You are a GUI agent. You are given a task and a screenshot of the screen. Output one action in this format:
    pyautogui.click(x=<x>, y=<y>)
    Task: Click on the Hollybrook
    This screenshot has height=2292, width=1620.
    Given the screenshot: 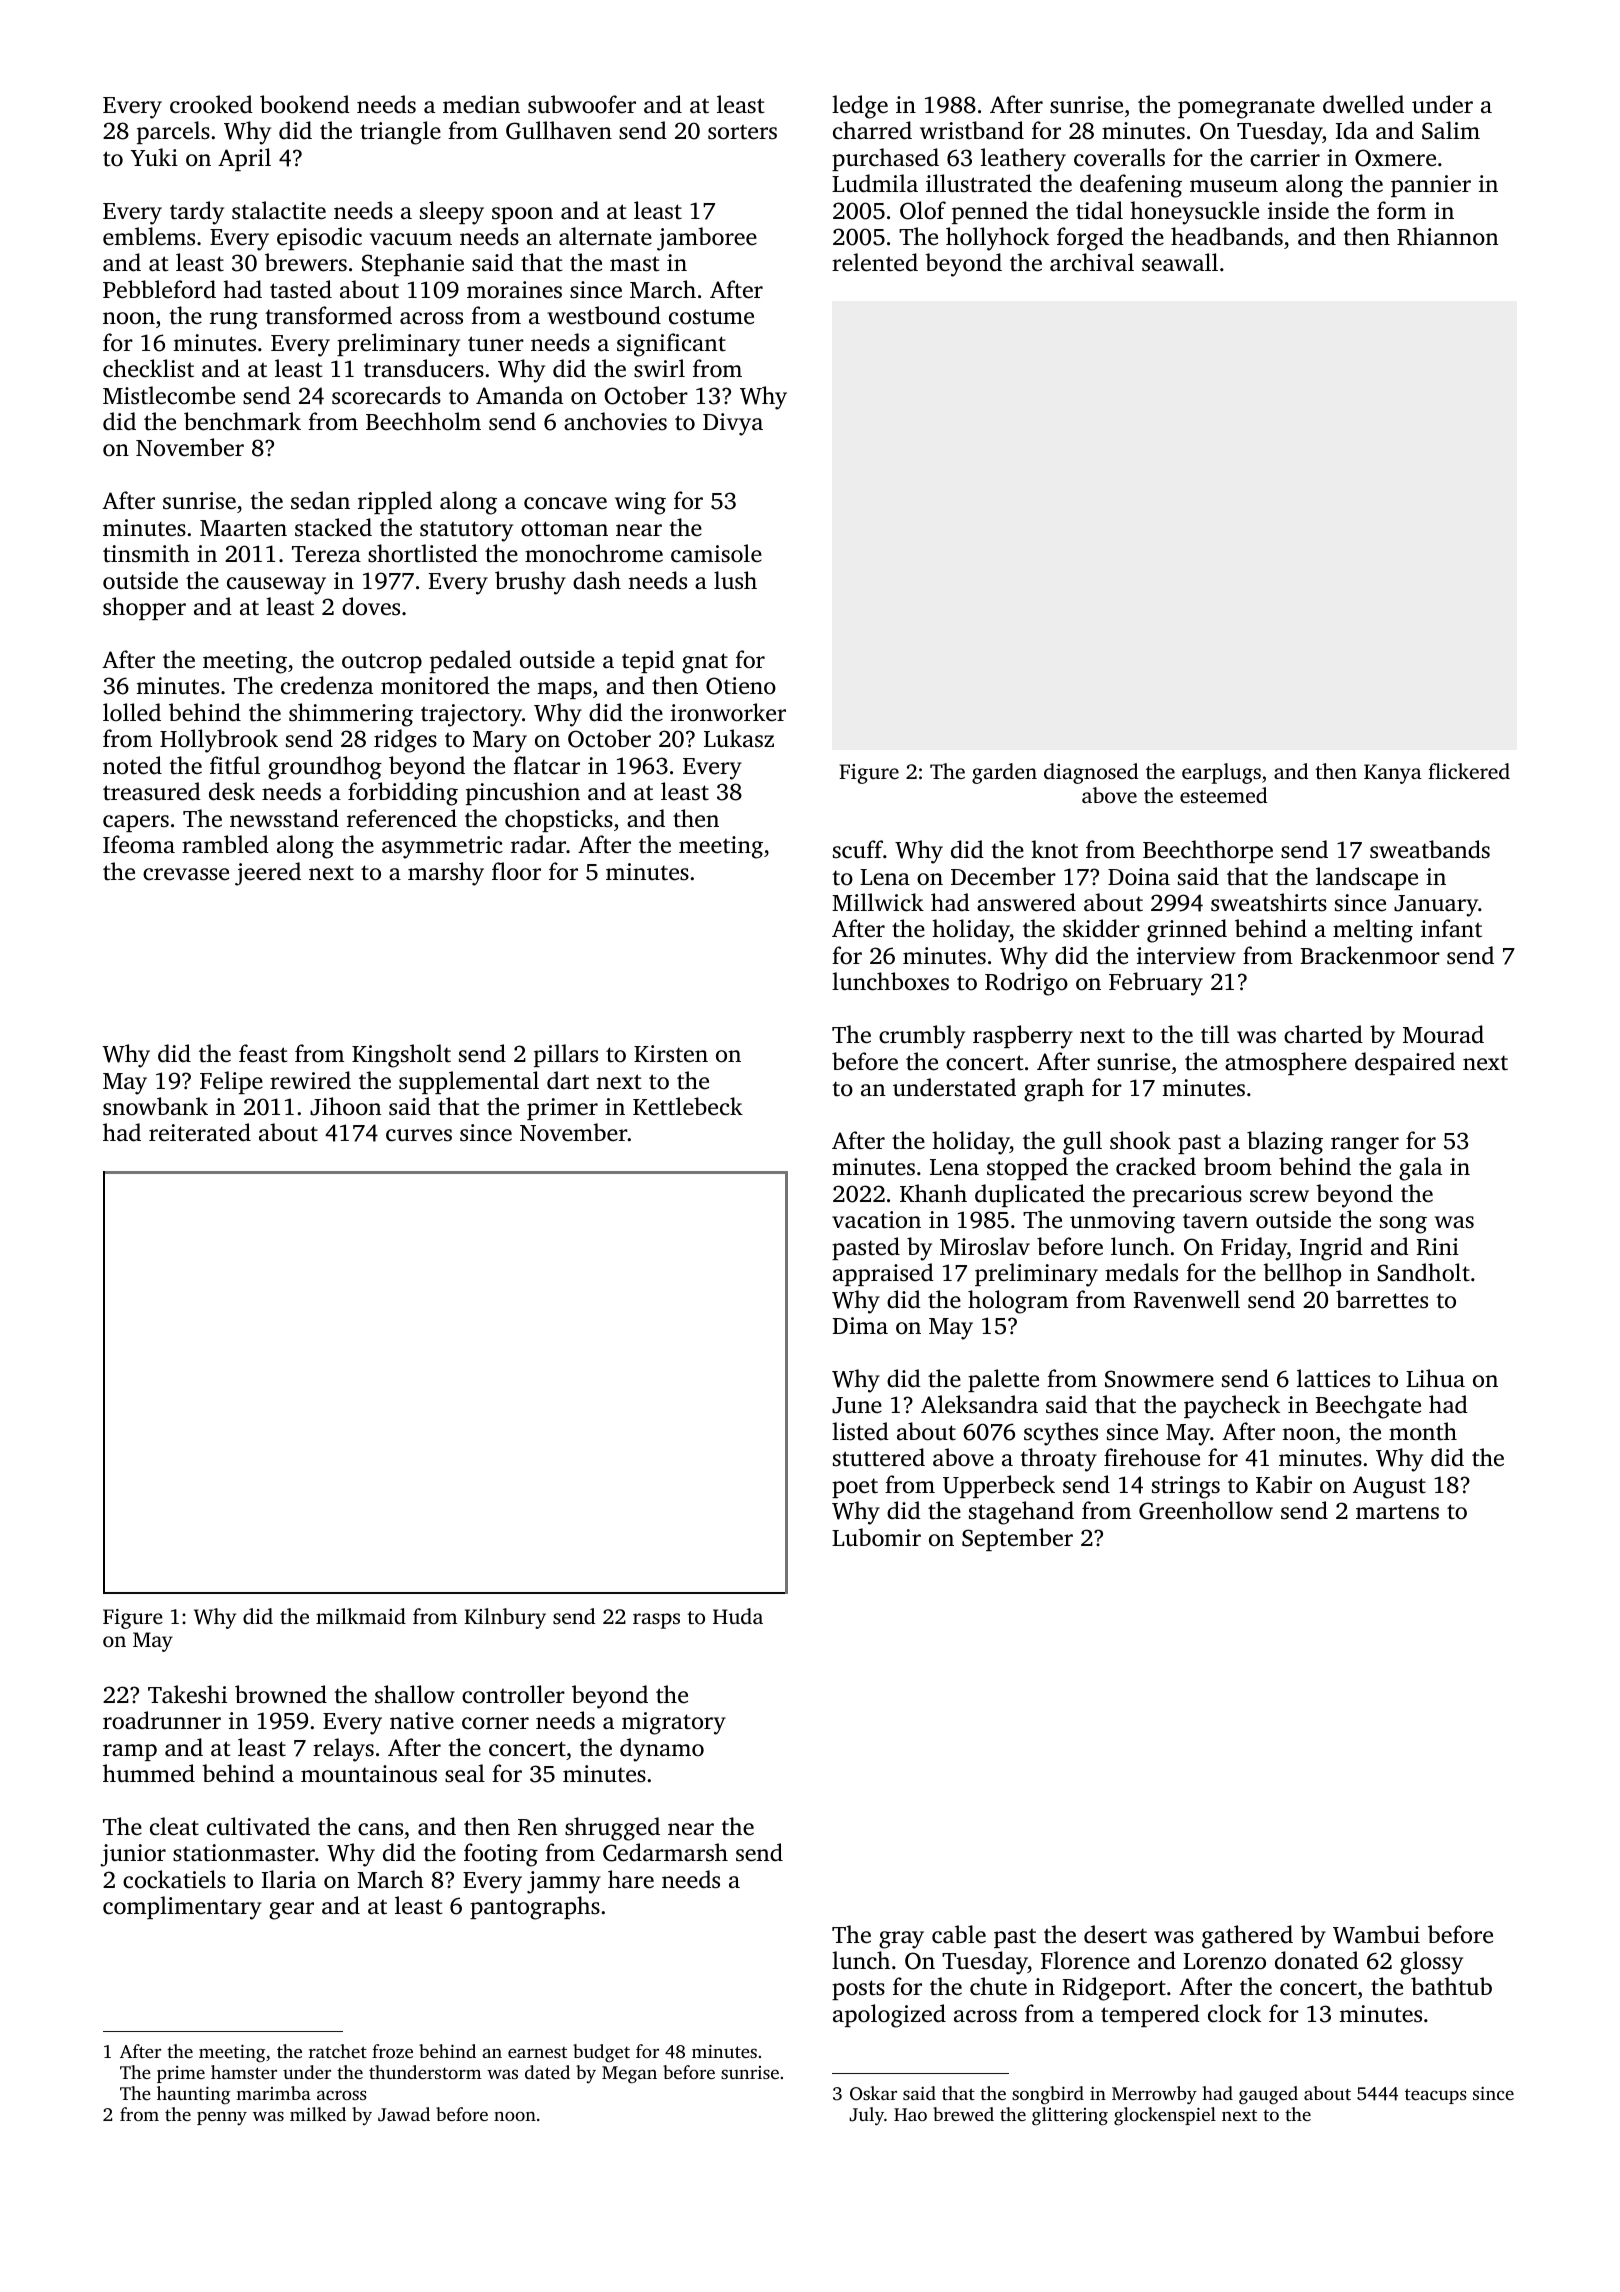 What is the action you would take?
    pyautogui.click(x=219, y=741)
